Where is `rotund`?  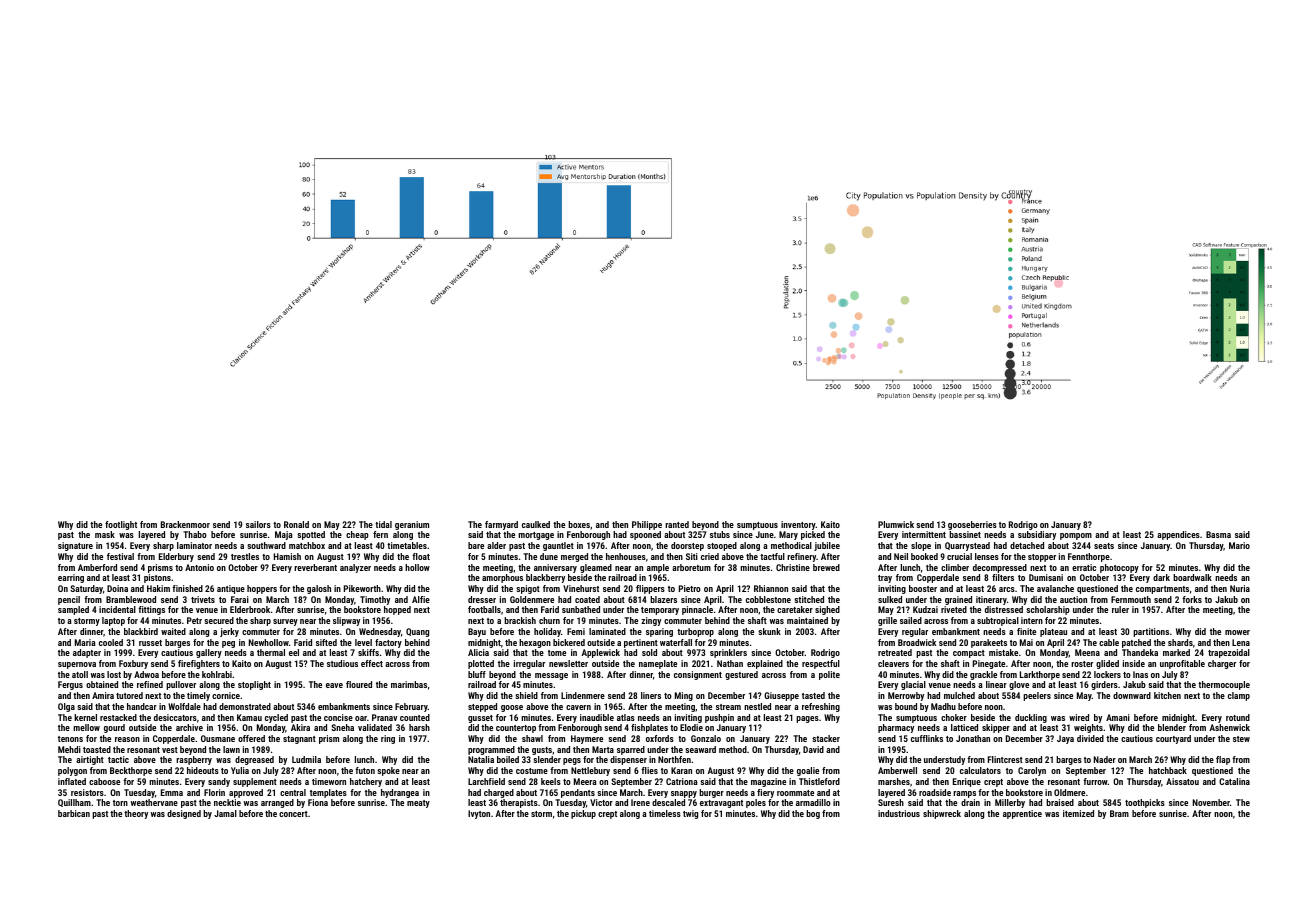
rotund is located at coordinates (1238, 717).
